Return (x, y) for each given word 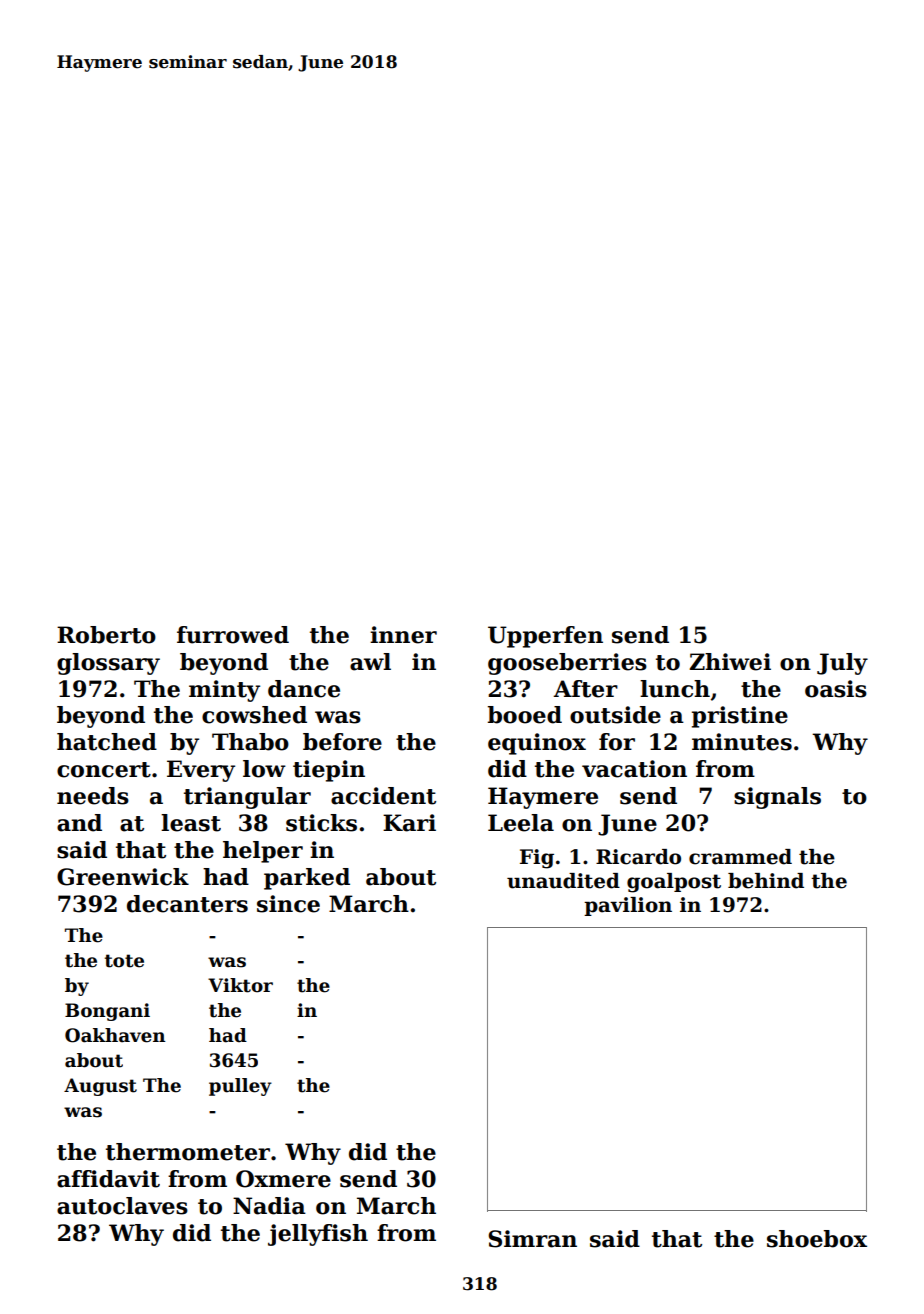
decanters (187, 904)
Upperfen (545, 637)
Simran (532, 1239)
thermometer (188, 1152)
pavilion (628, 906)
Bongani (107, 1012)
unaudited (563, 881)
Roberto (106, 635)
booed (525, 715)
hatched (107, 742)
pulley (240, 1087)
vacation (634, 769)
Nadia (269, 1206)
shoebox (817, 1239)
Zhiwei (730, 662)
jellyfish (318, 1235)
